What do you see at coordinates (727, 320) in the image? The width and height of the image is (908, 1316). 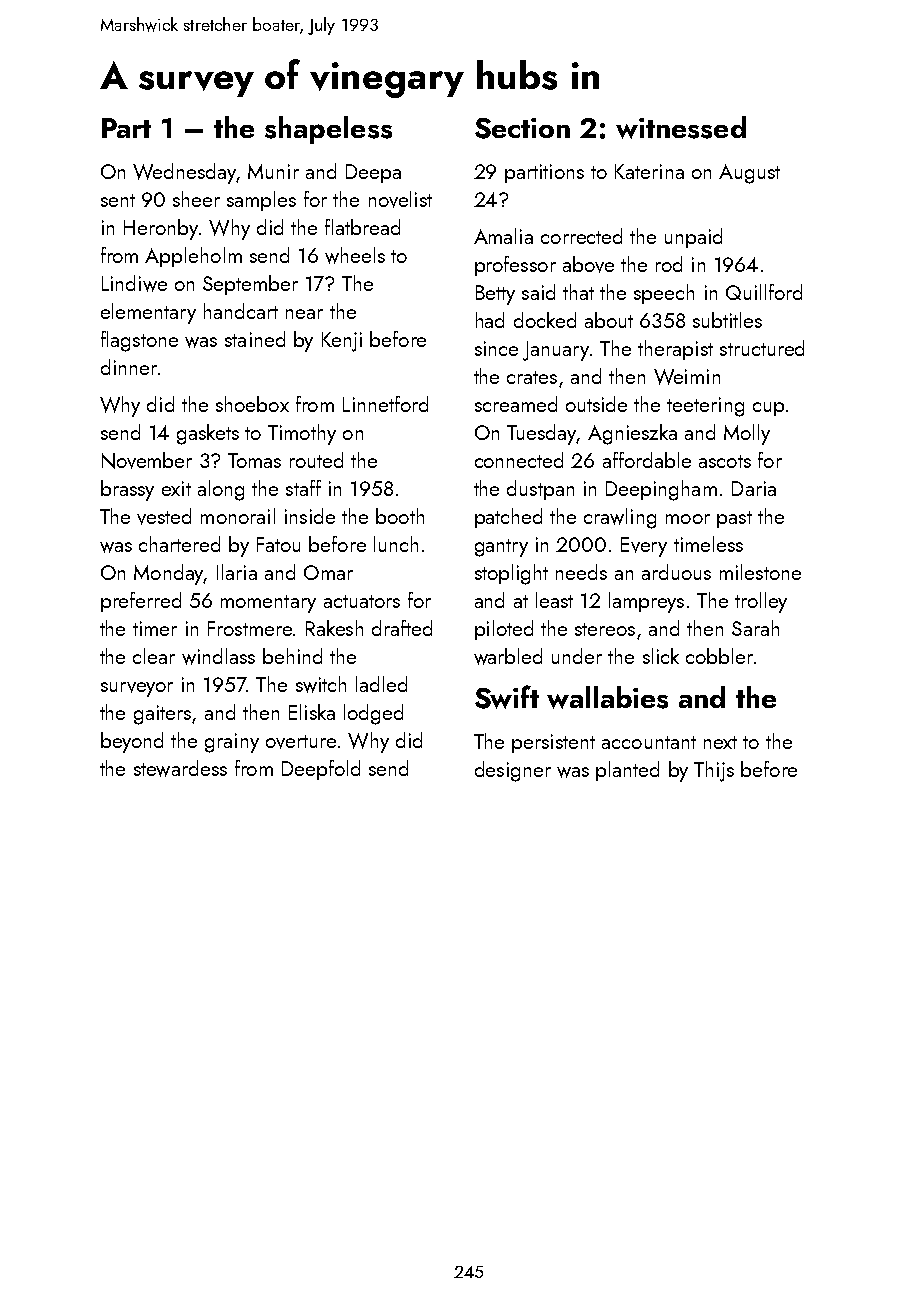 I see `subtitles` at bounding box center [727, 320].
